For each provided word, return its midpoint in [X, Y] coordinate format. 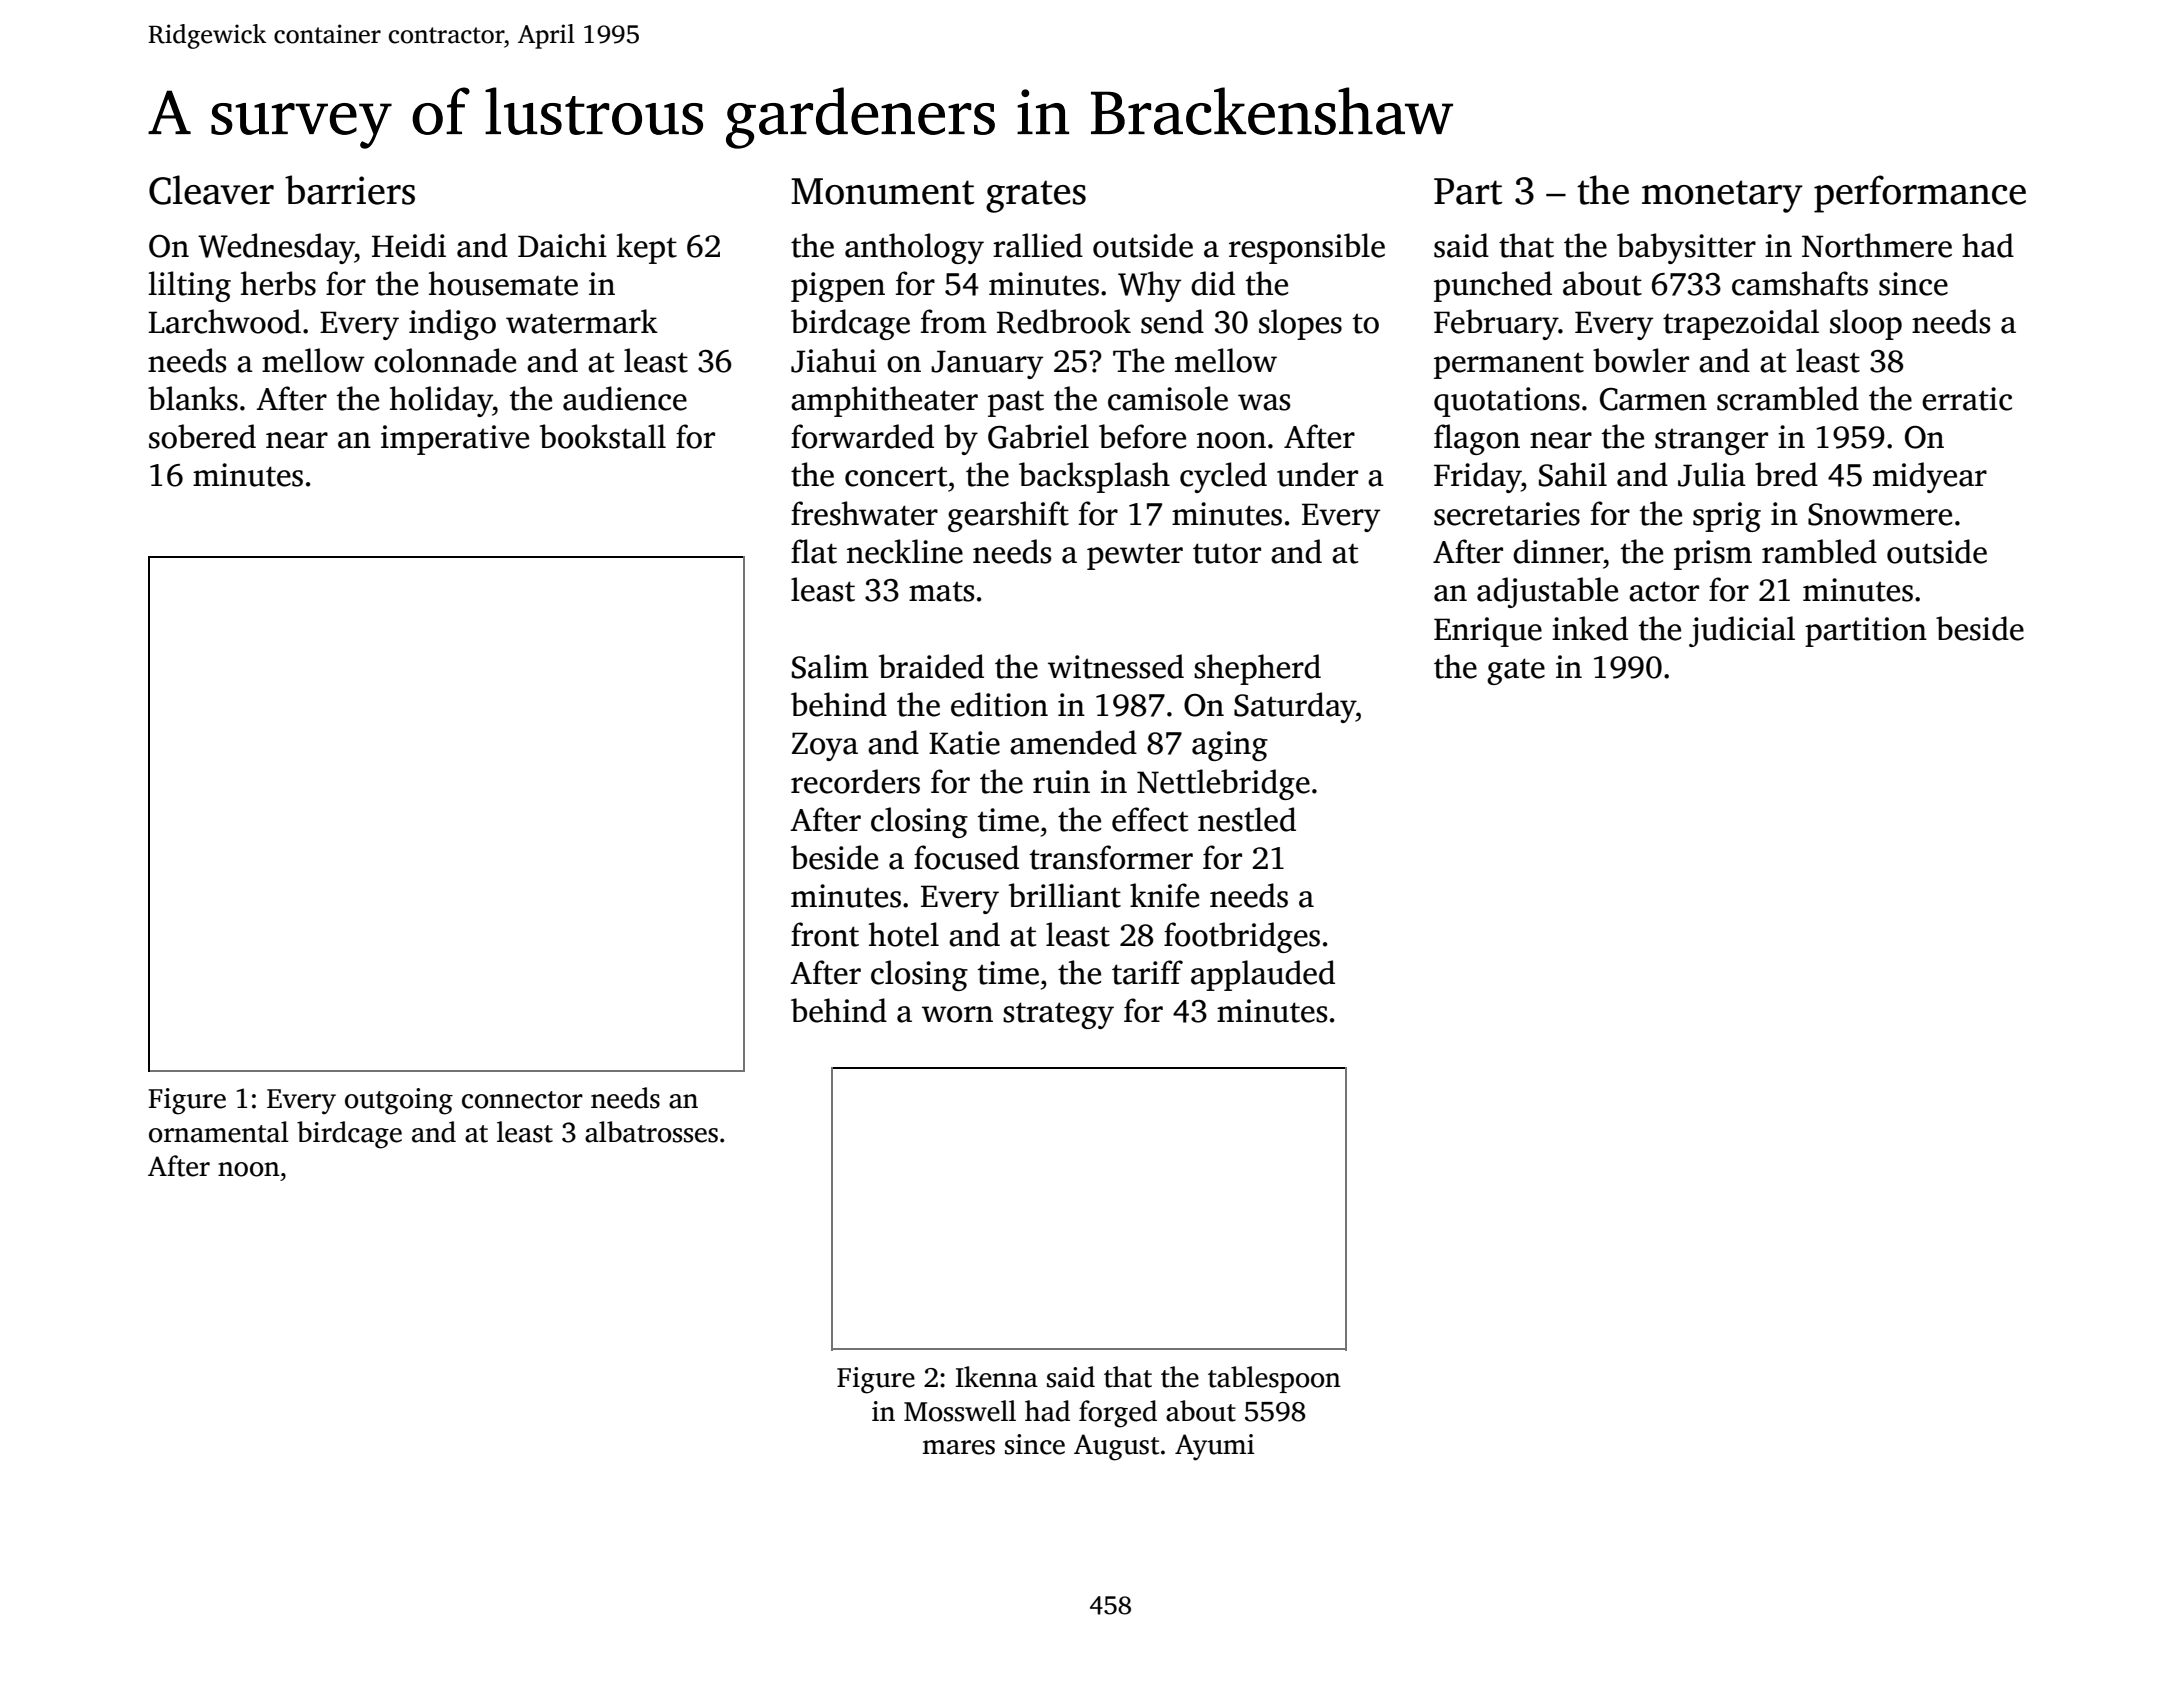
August [1116, 1447]
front [825, 934]
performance [1920, 194]
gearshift [1008, 516]
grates [1036, 196]
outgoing [399, 1101]
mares [959, 1447]
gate [1516, 671]
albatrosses [651, 1132]
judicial [1742, 631]
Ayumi [1215, 1447]
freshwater [864, 513]
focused [966, 857]
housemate [503, 283]
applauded [1263, 975]
